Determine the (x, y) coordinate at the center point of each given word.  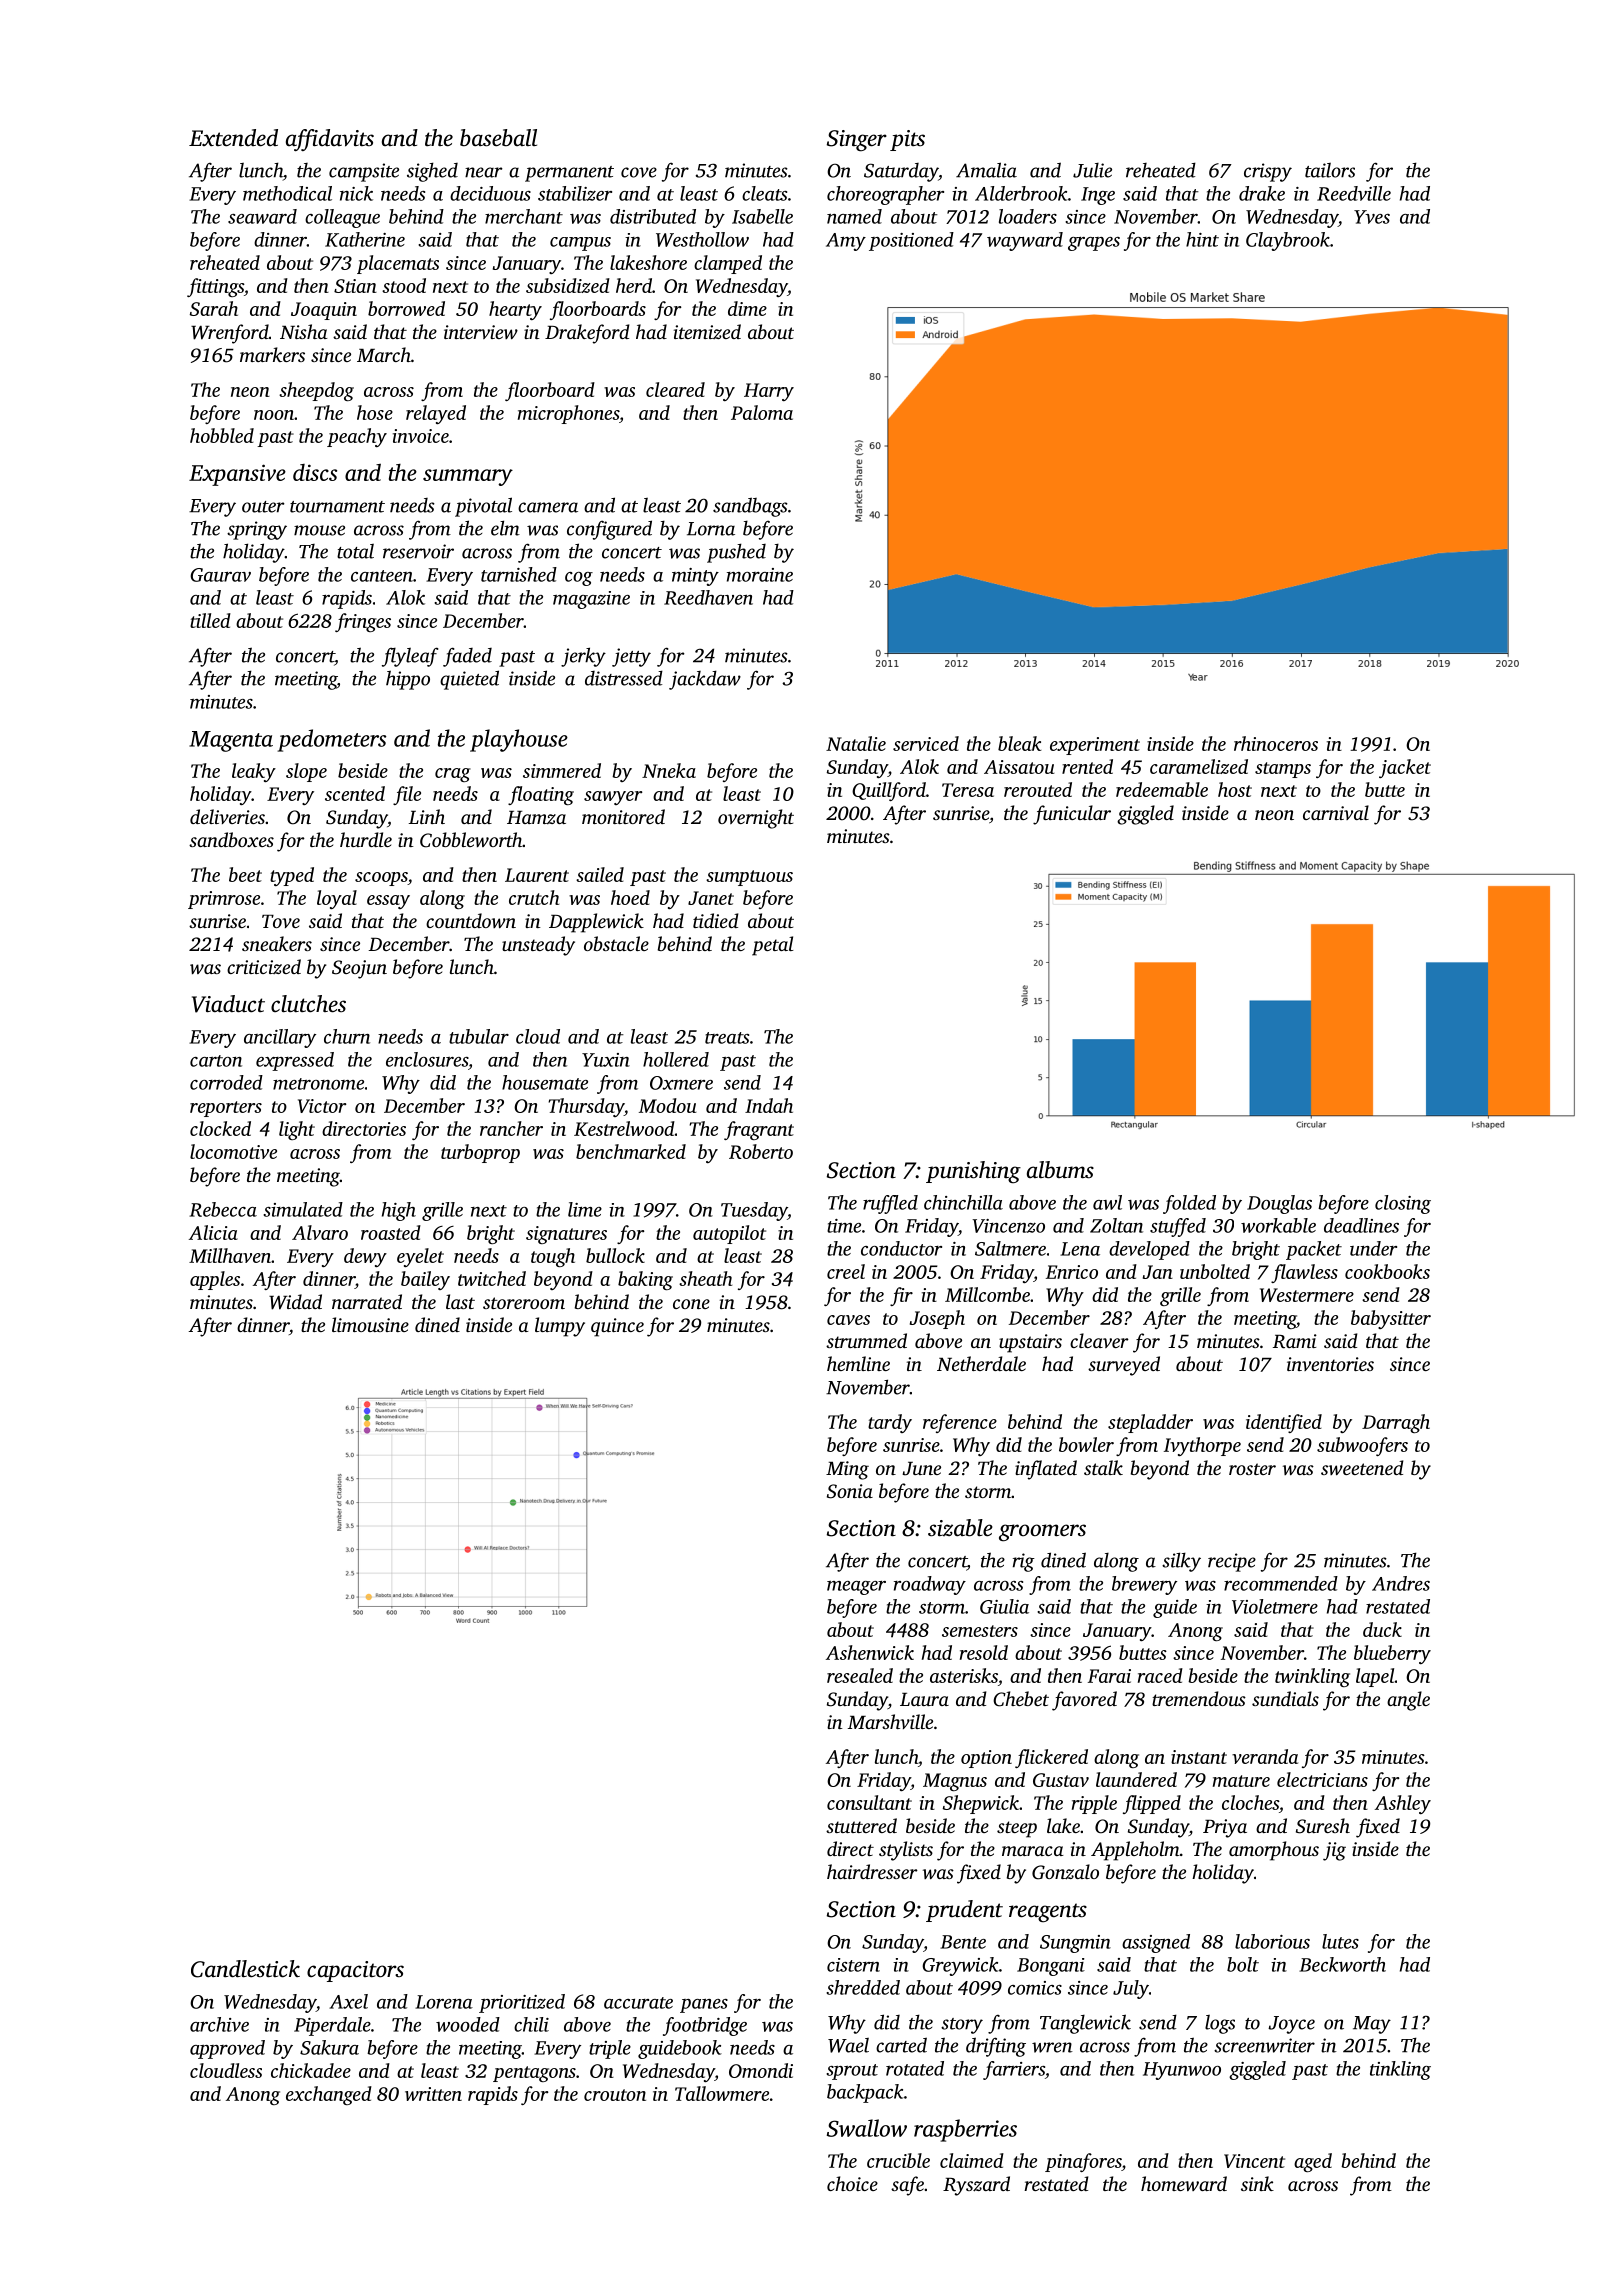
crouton (615, 2095)
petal (773, 946)
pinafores (1083, 2162)
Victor (322, 1106)
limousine (370, 1324)
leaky (254, 772)
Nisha (304, 331)
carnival (1336, 812)
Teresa (968, 790)
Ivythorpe (1202, 1446)
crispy (1268, 172)
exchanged (329, 2095)
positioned (911, 241)
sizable (960, 1528)
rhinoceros (1276, 743)
